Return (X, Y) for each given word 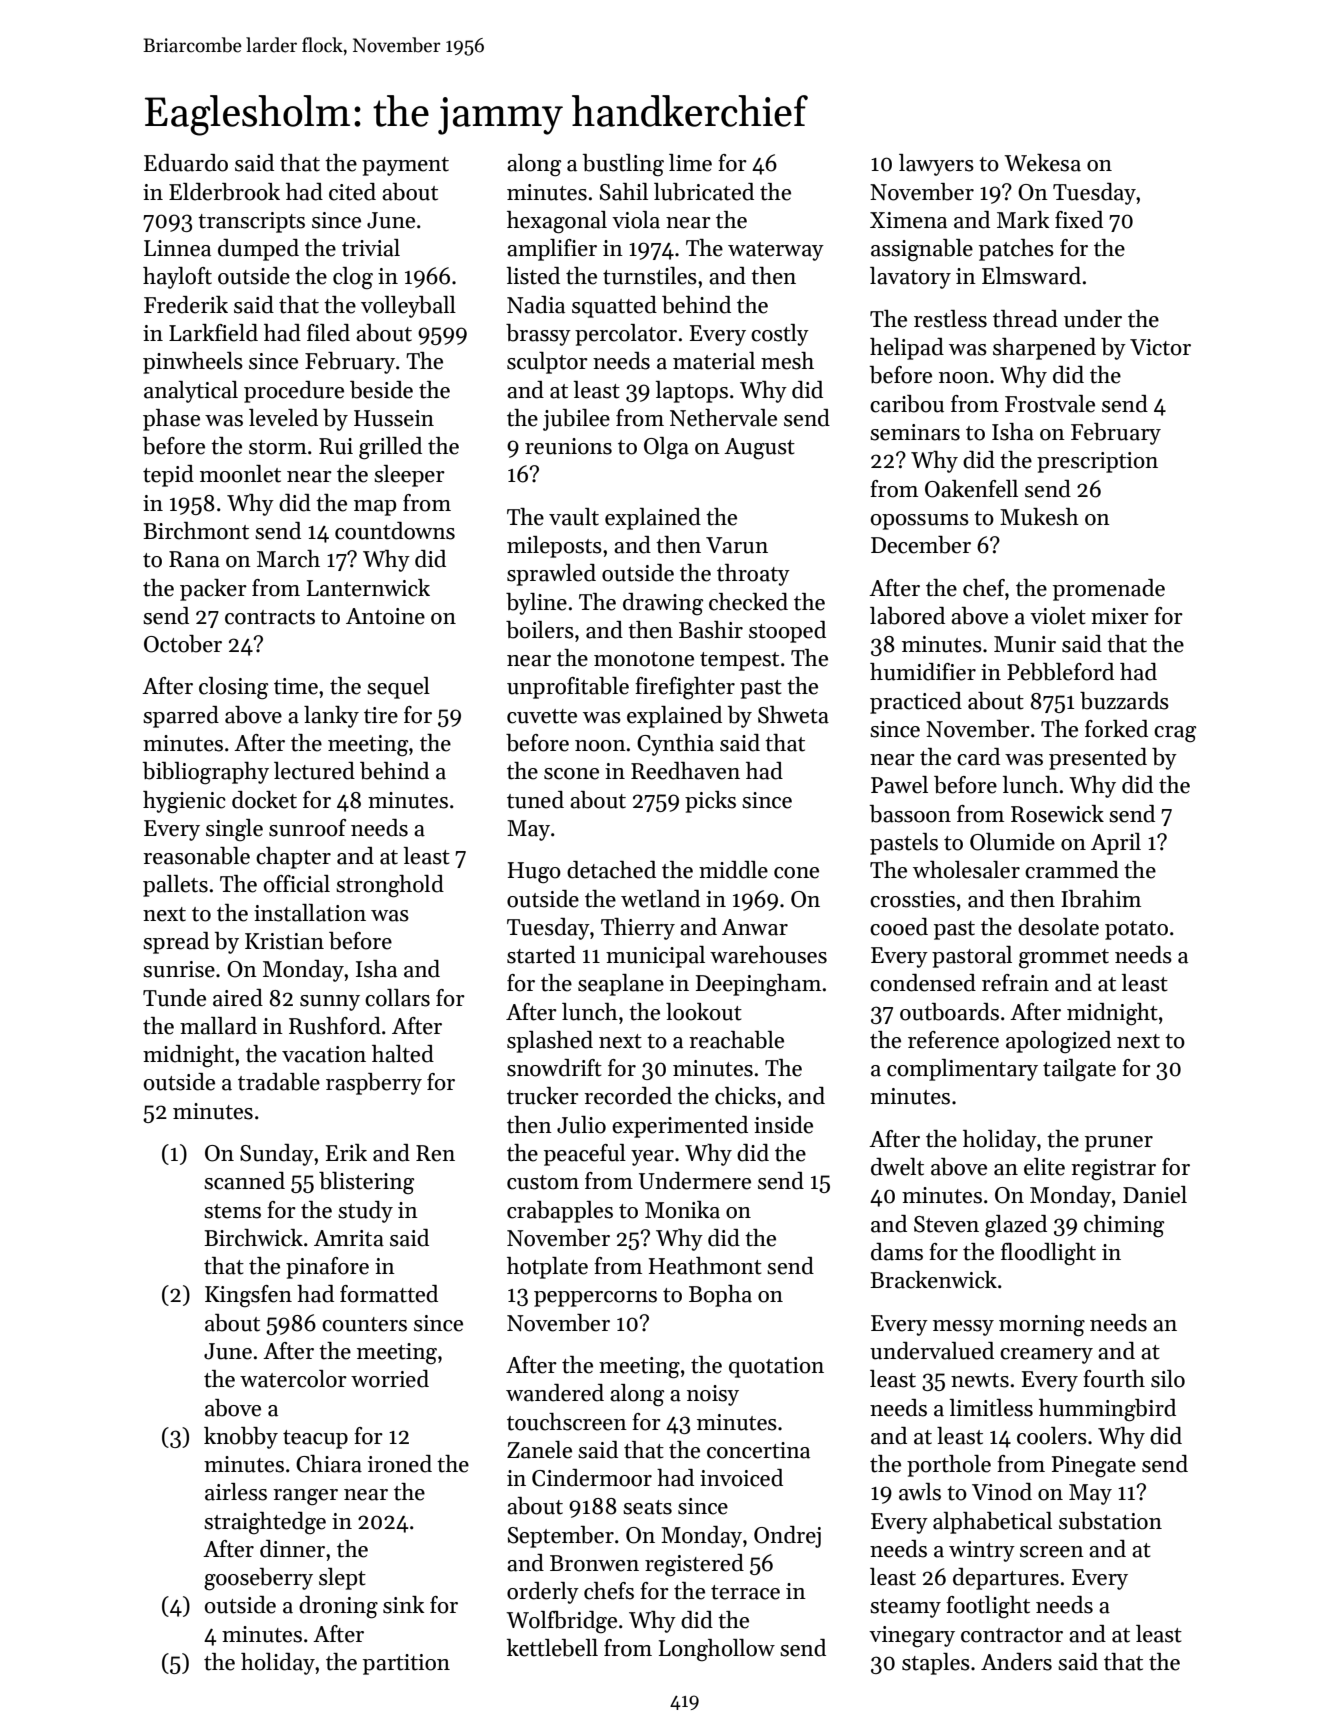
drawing (663, 604)
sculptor (547, 363)
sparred (181, 717)
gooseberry (258, 1579)
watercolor (293, 1379)
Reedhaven (685, 771)
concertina (758, 1450)
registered (694, 1565)
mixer (1120, 616)
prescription (1097, 462)
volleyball (408, 307)
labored (907, 616)
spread (176, 943)
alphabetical (992, 1523)
